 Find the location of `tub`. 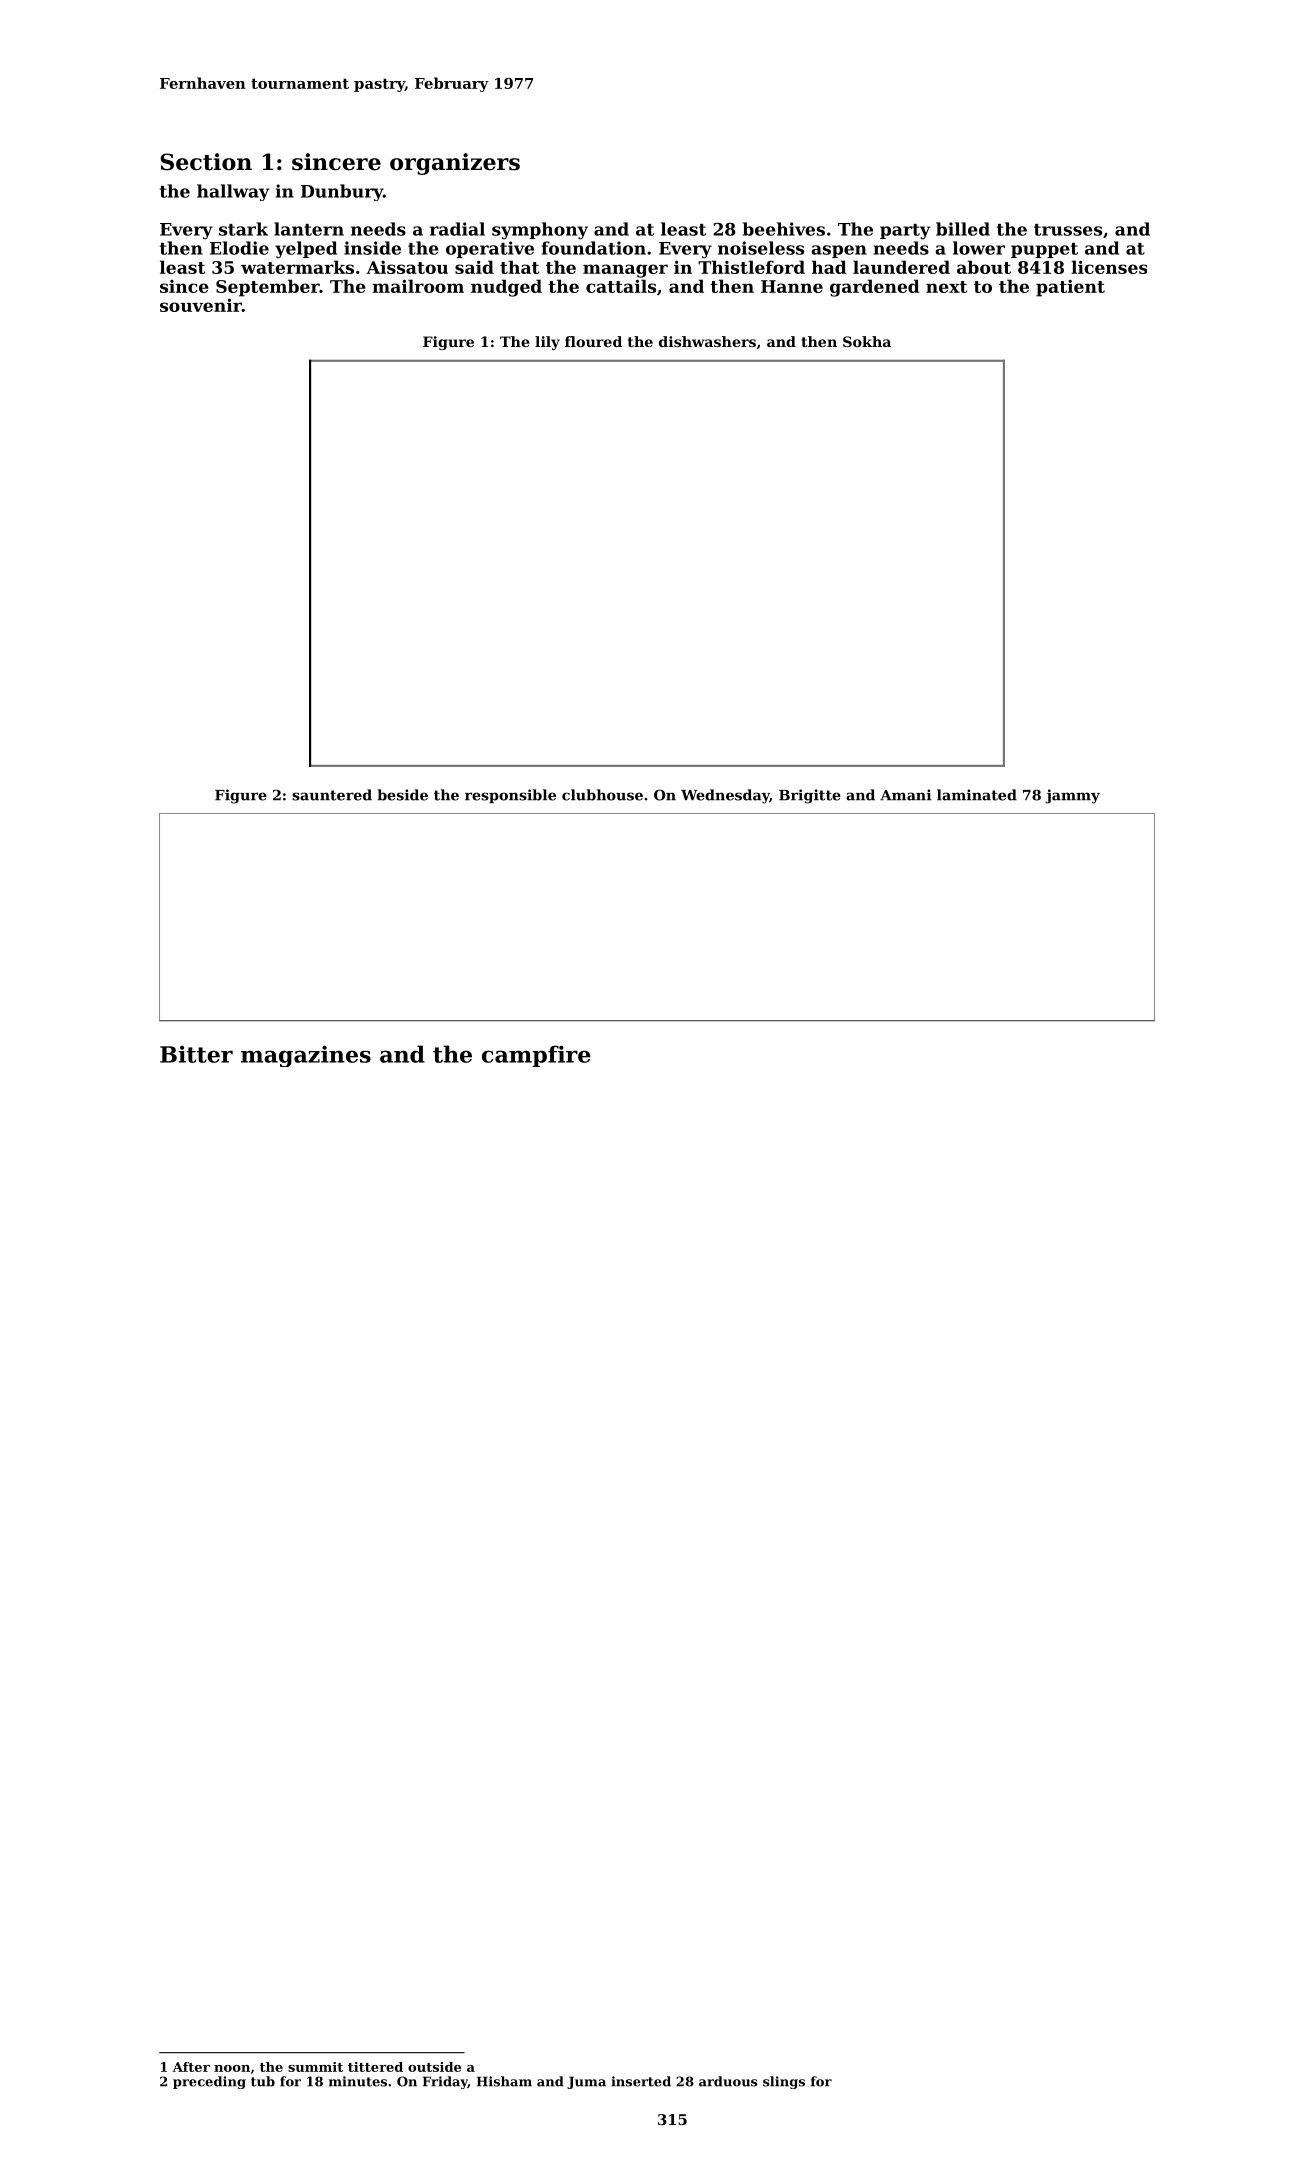

tub is located at coordinates (263, 2081).
